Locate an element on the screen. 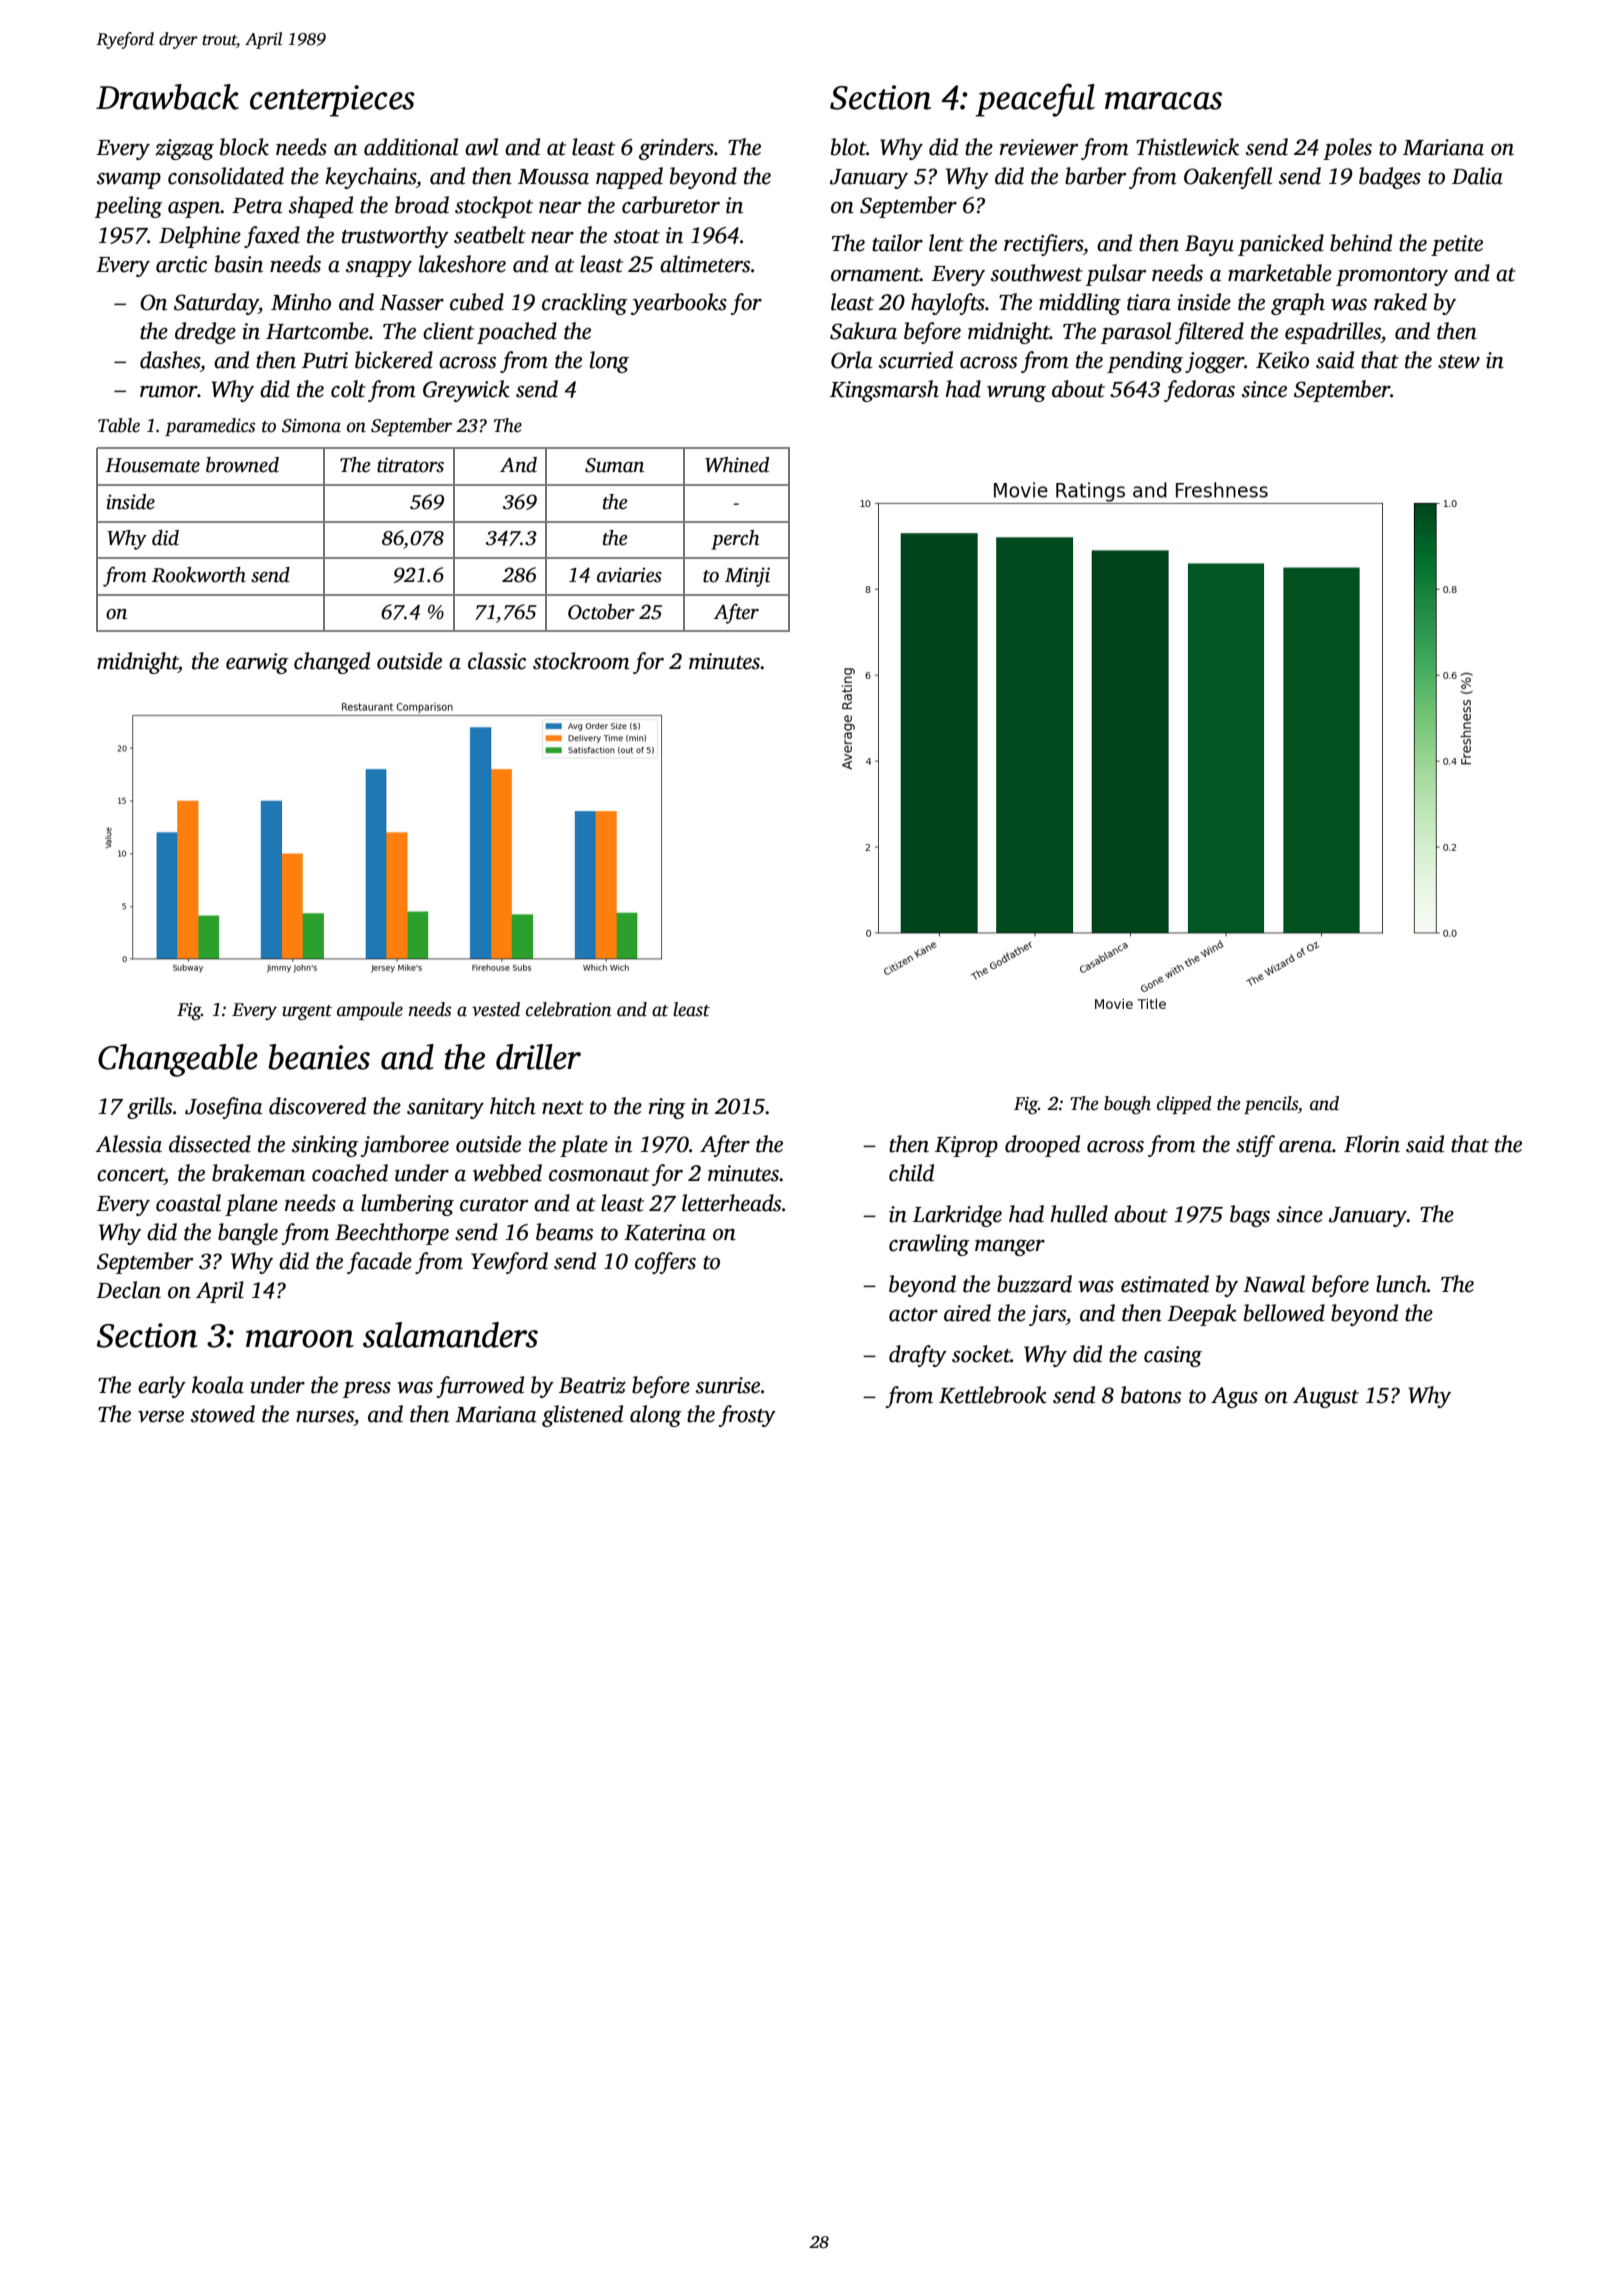 This screenshot has width=1620, height=2292. classic is located at coordinates (497, 661).
